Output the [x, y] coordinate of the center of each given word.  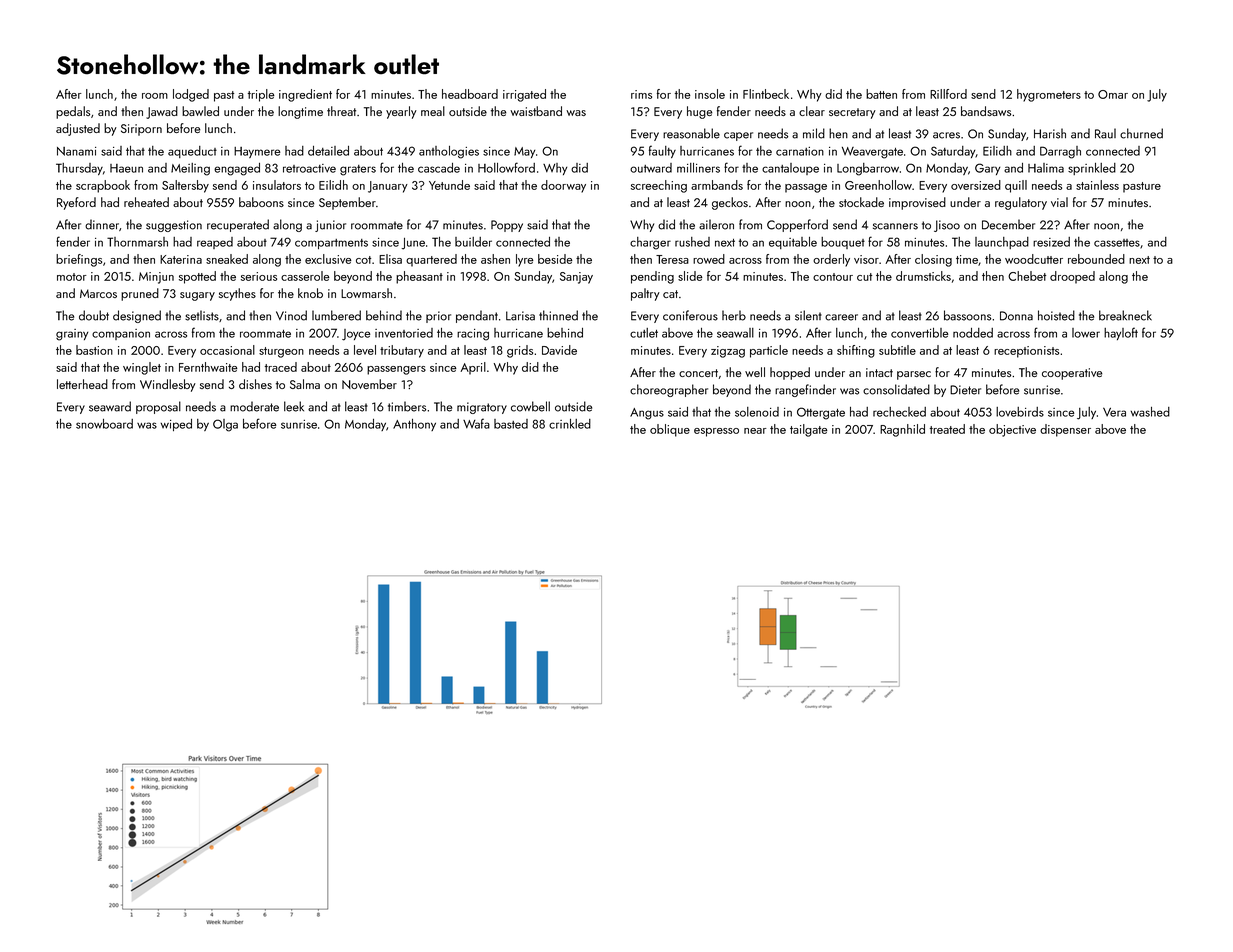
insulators [277, 185]
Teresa [672, 259]
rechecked [899, 412]
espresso [716, 432]
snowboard [104, 424]
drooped [1072, 277]
